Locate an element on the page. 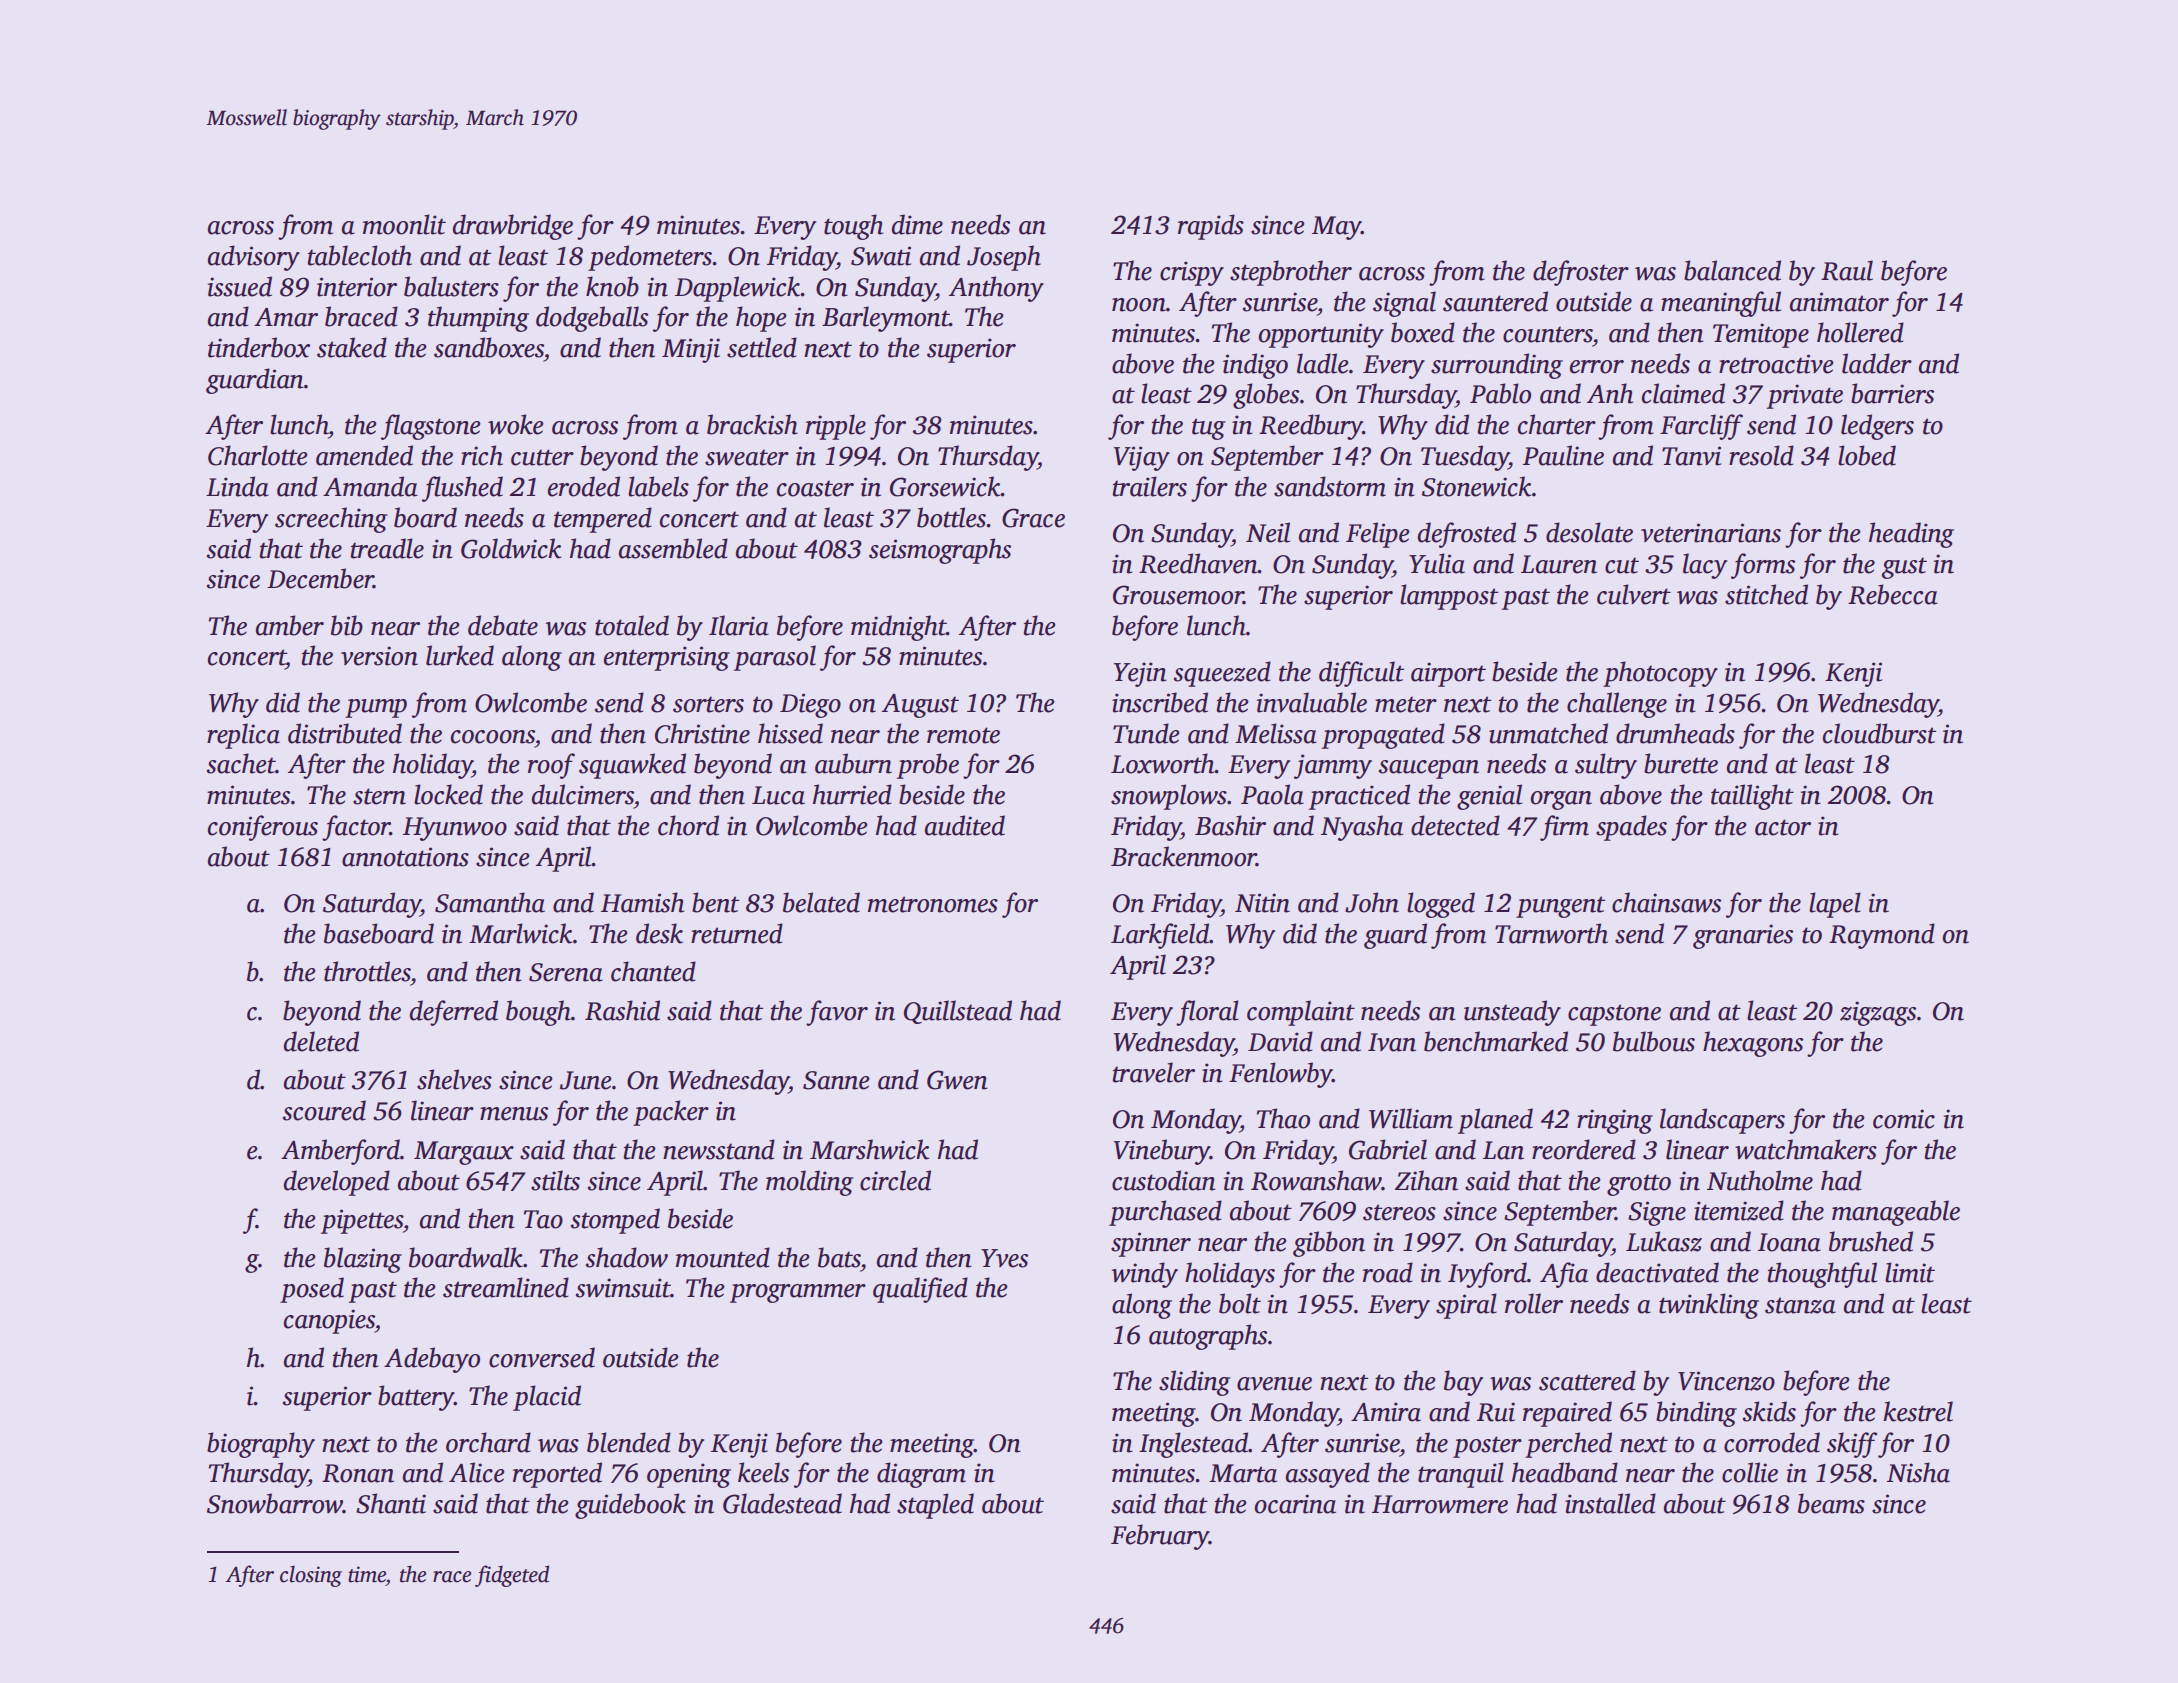 The width and height of the page is (2178, 1683). February is located at coordinates (1160, 1537).
